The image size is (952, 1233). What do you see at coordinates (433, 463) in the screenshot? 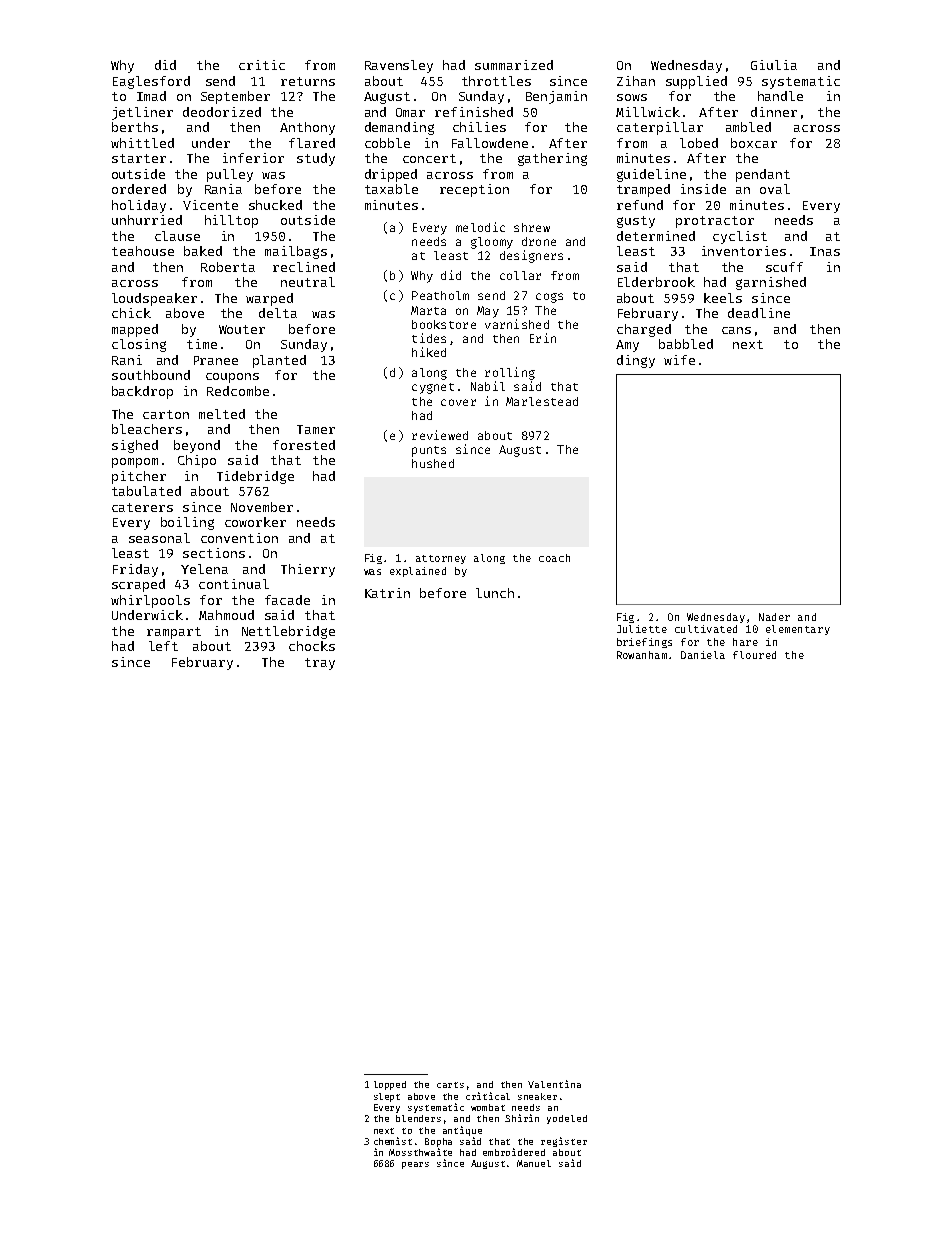
I see `hushed` at bounding box center [433, 463].
